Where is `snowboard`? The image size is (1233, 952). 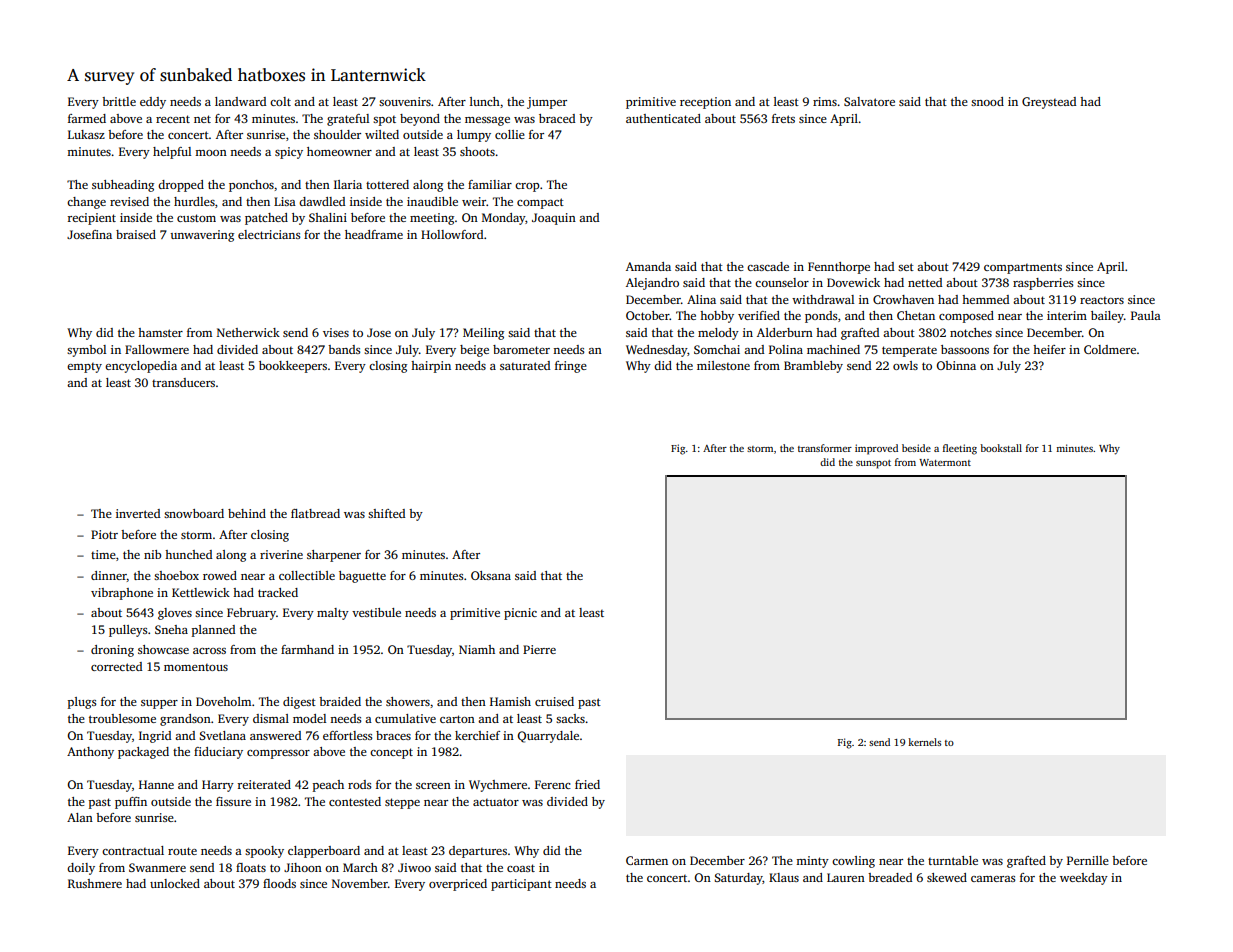
snowboard is located at coordinates (194, 513).
